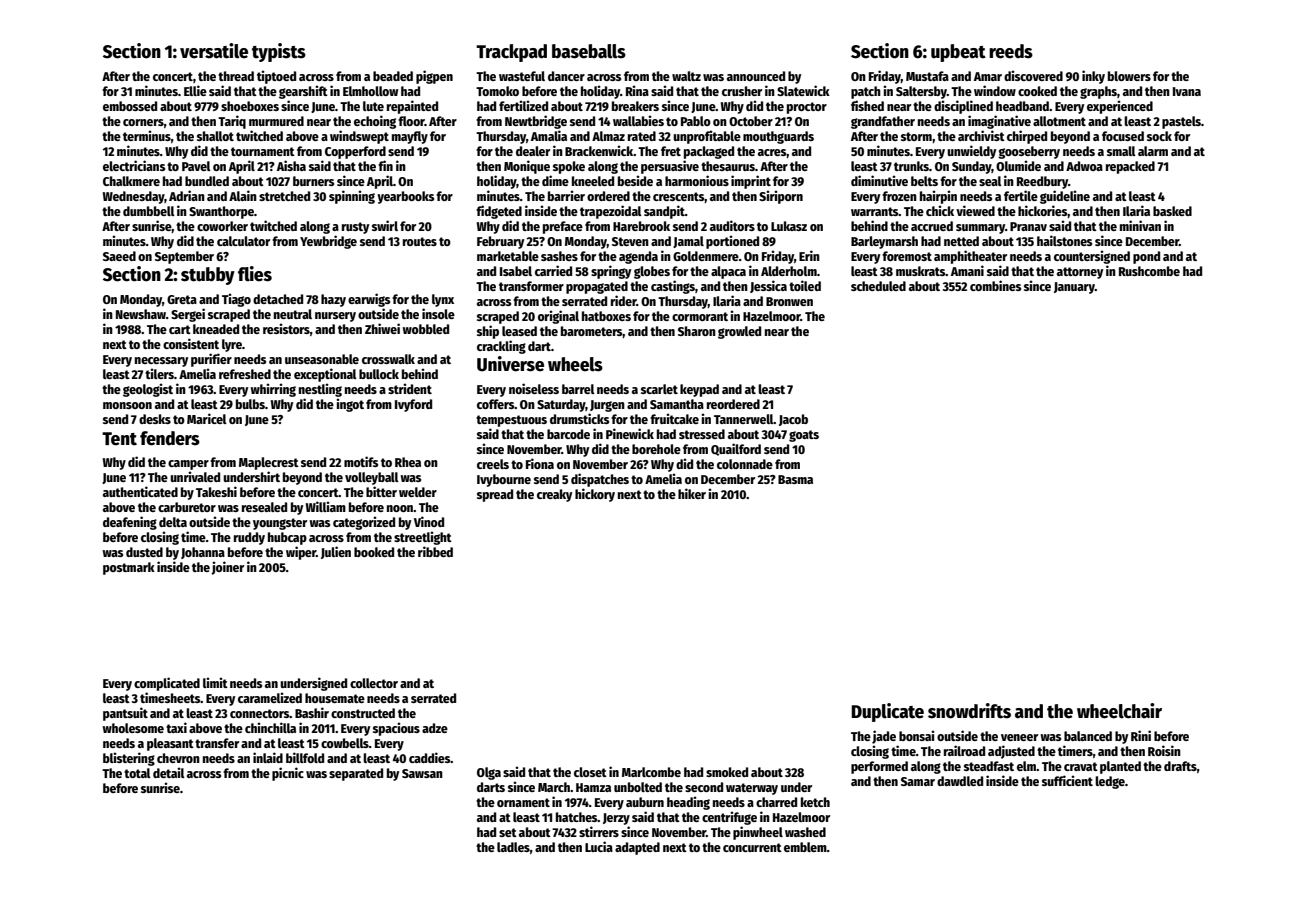 This screenshot has width=1308, height=924. I want to click on typists, so click(279, 52).
